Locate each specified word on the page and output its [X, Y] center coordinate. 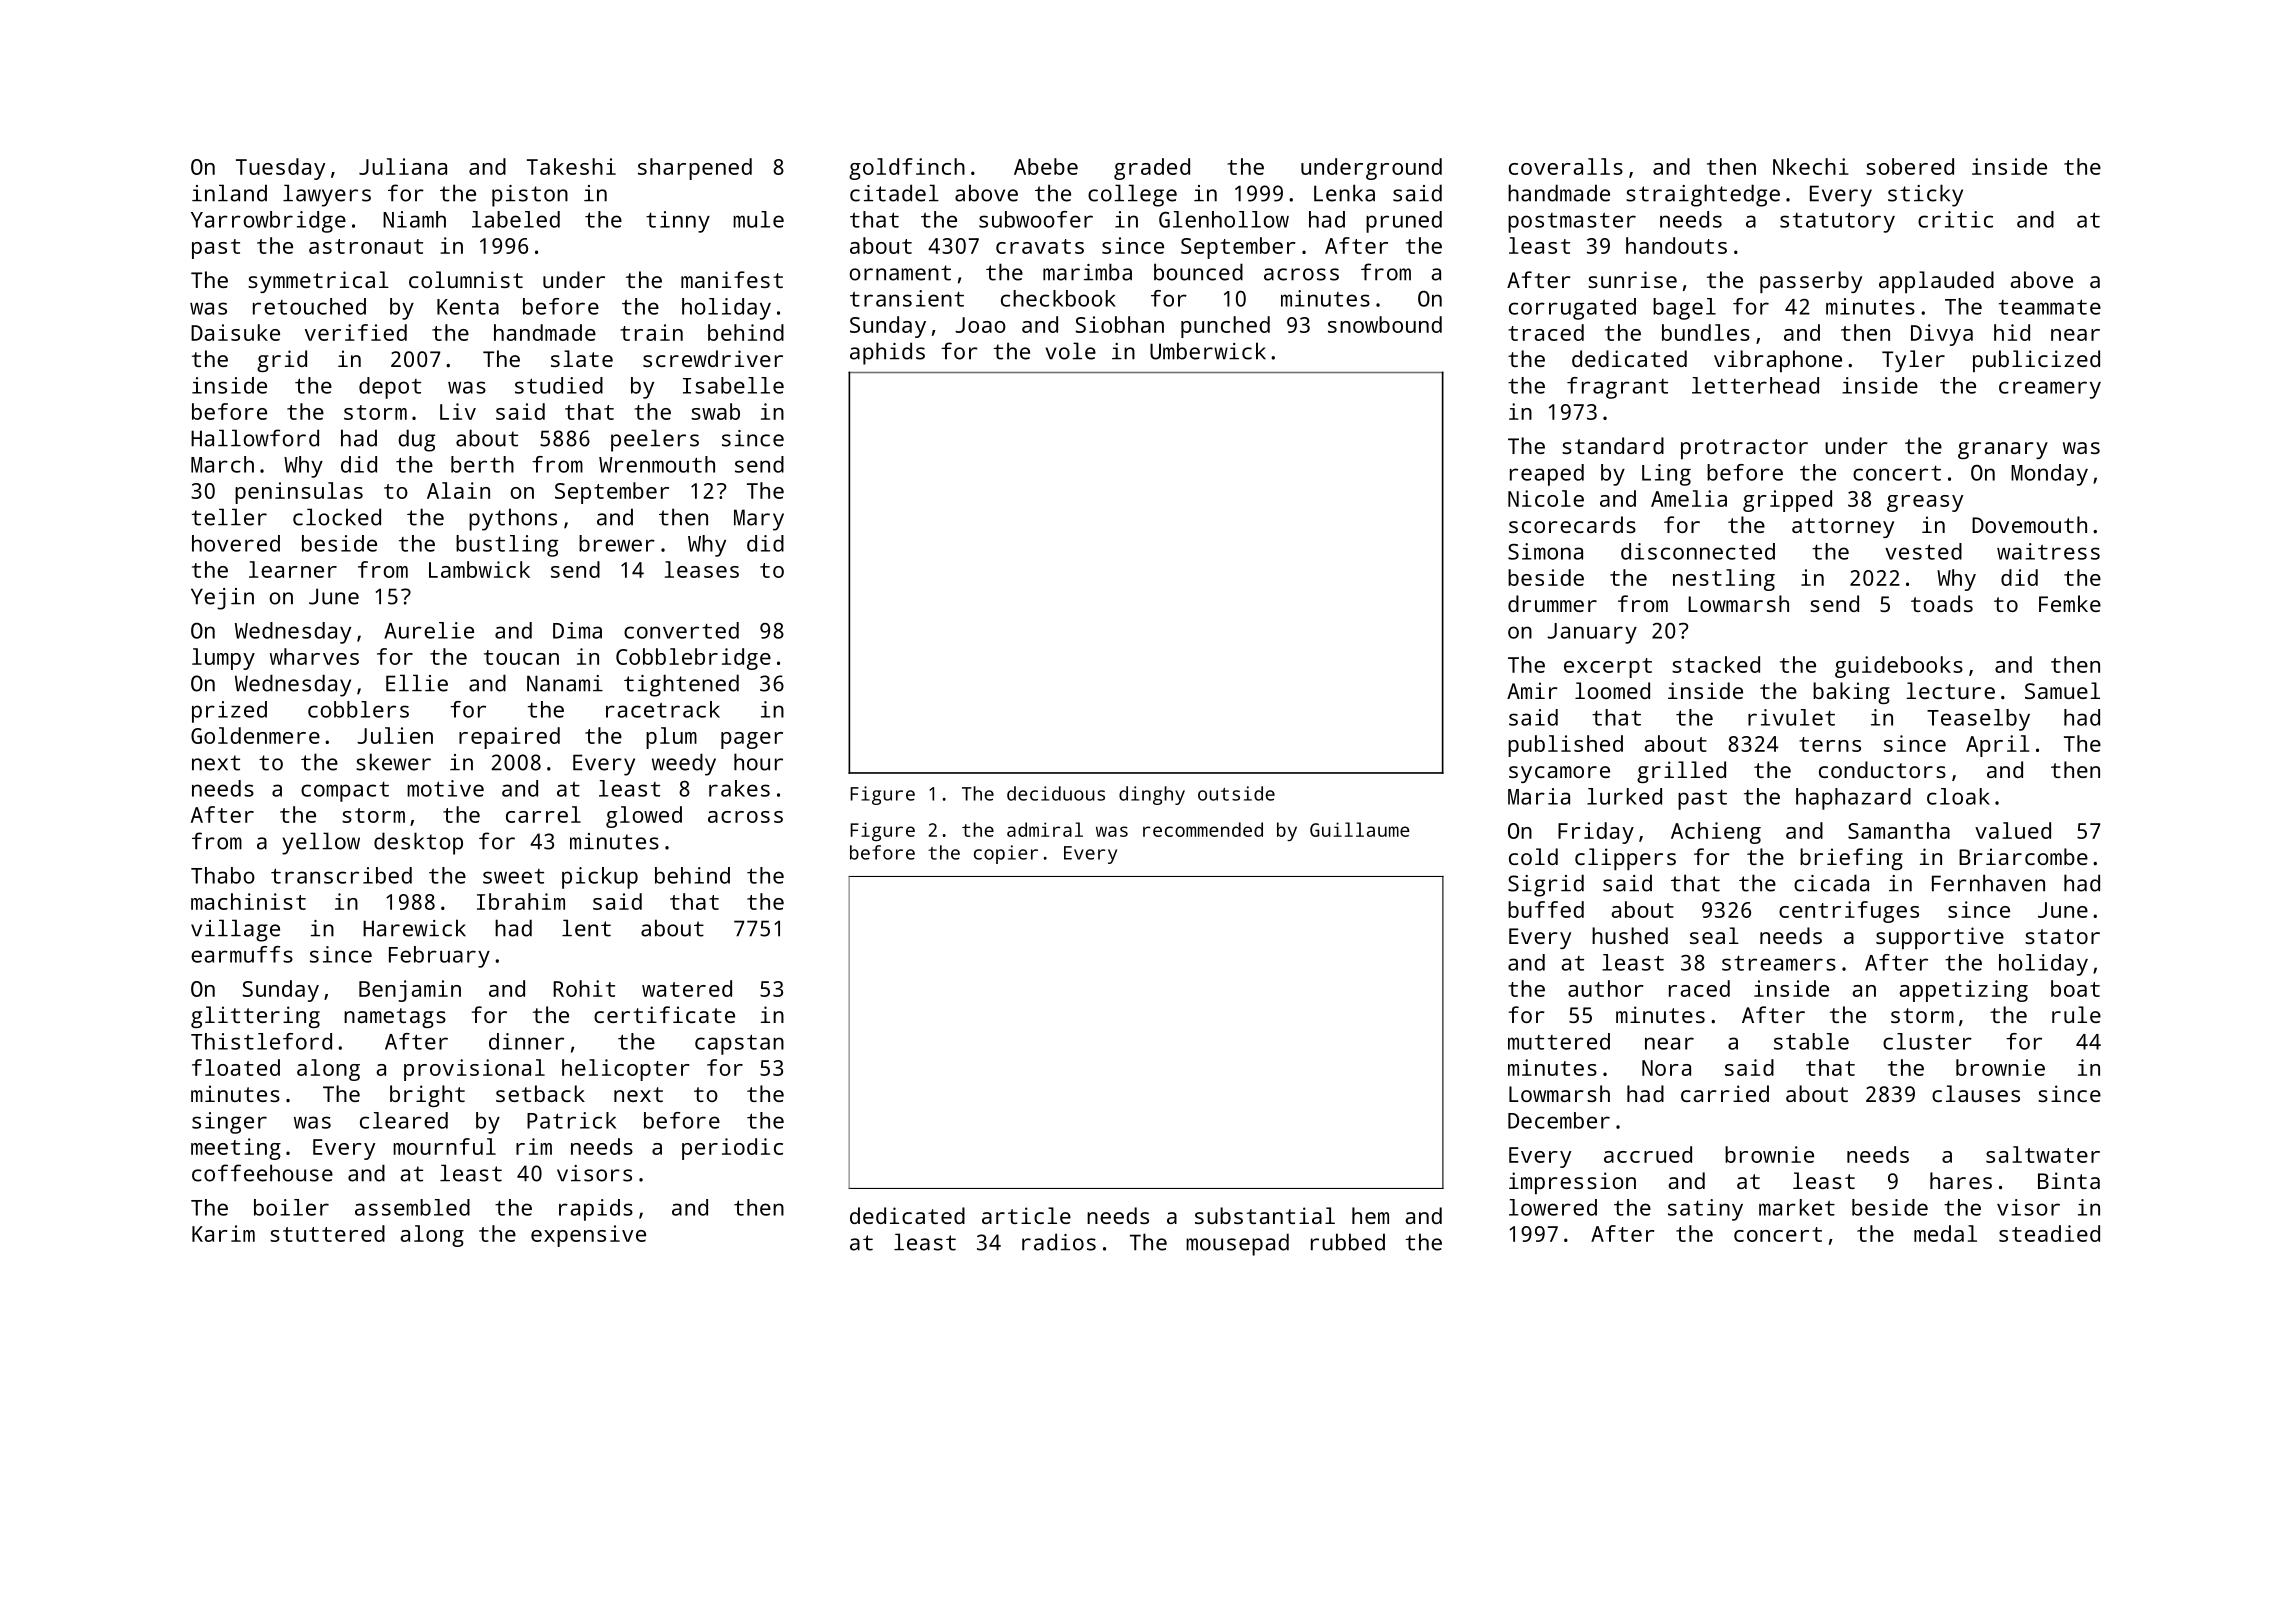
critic [1955, 219]
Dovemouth [2029, 524]
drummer [1552, 603]
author [1606, 988]
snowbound [1385, 324]
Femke [2070, 603]
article [1026, 1215]
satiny [1705, 1210]
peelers [655, 440]
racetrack [663, 709]
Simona [1545, 551]
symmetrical [318, 282]
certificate [664, 1014]
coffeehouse [262, 1173]
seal [1714, 935]
